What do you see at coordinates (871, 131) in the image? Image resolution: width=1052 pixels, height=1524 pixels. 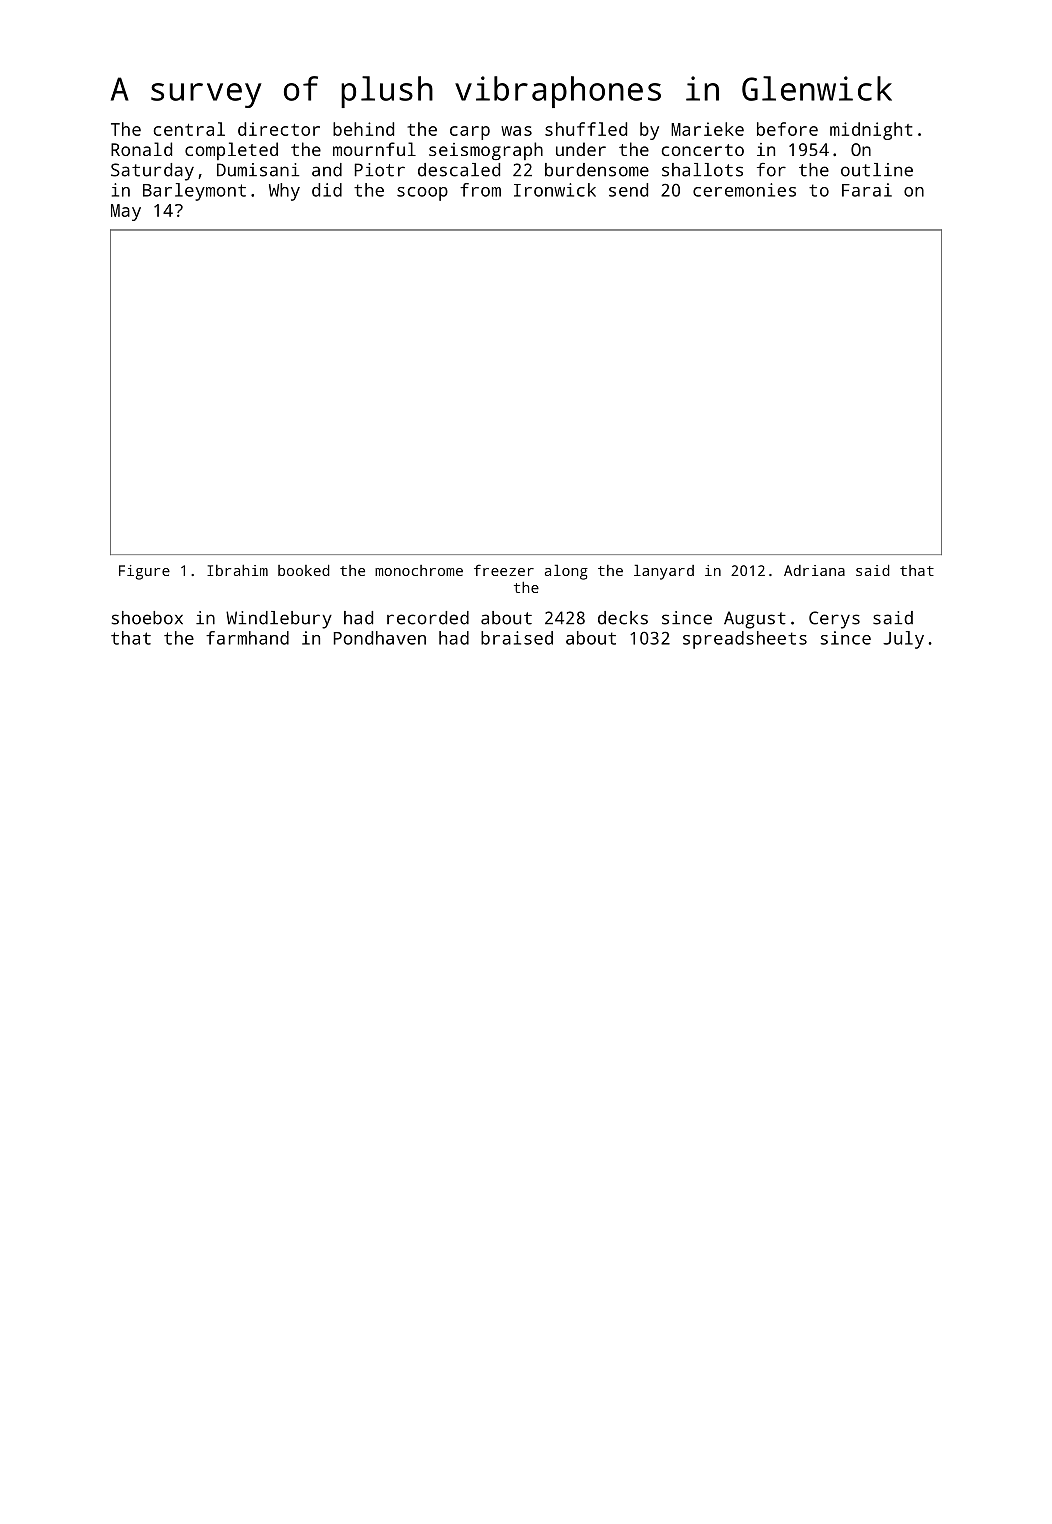 I see `midnight` at bounding box center [871, 131].
